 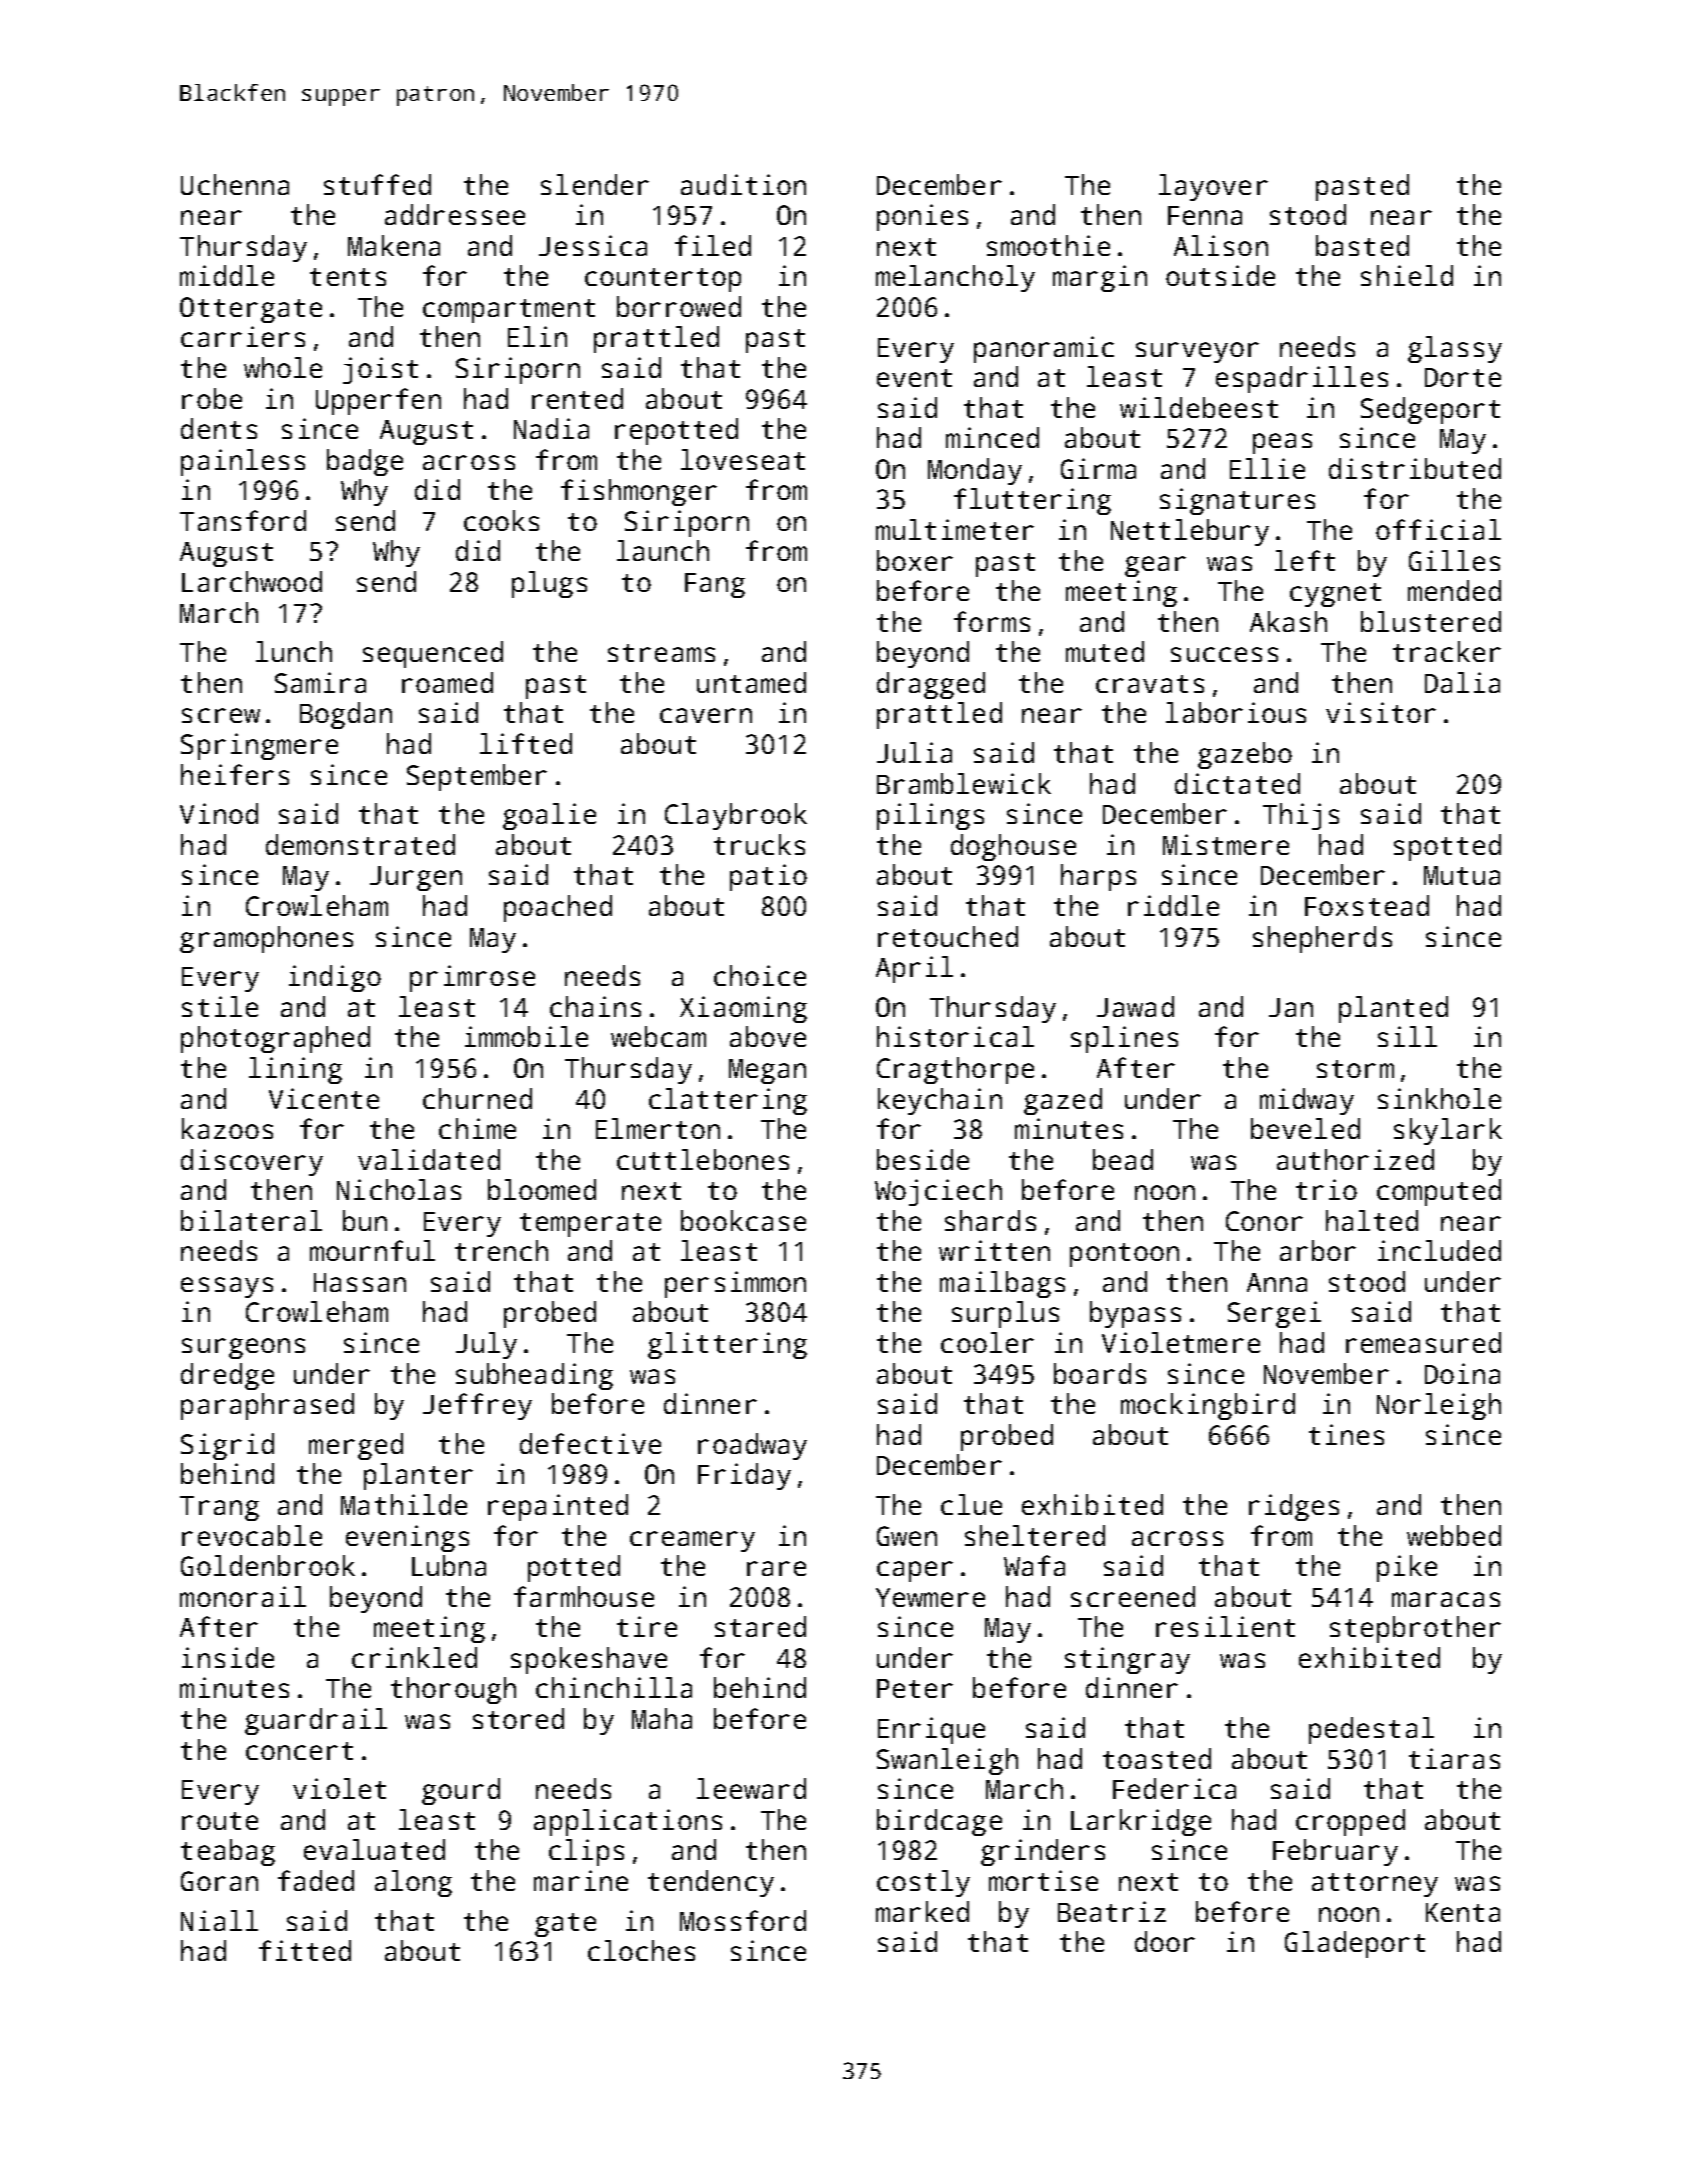 I want to click on surgeons, so click(x=243, y=1348).
